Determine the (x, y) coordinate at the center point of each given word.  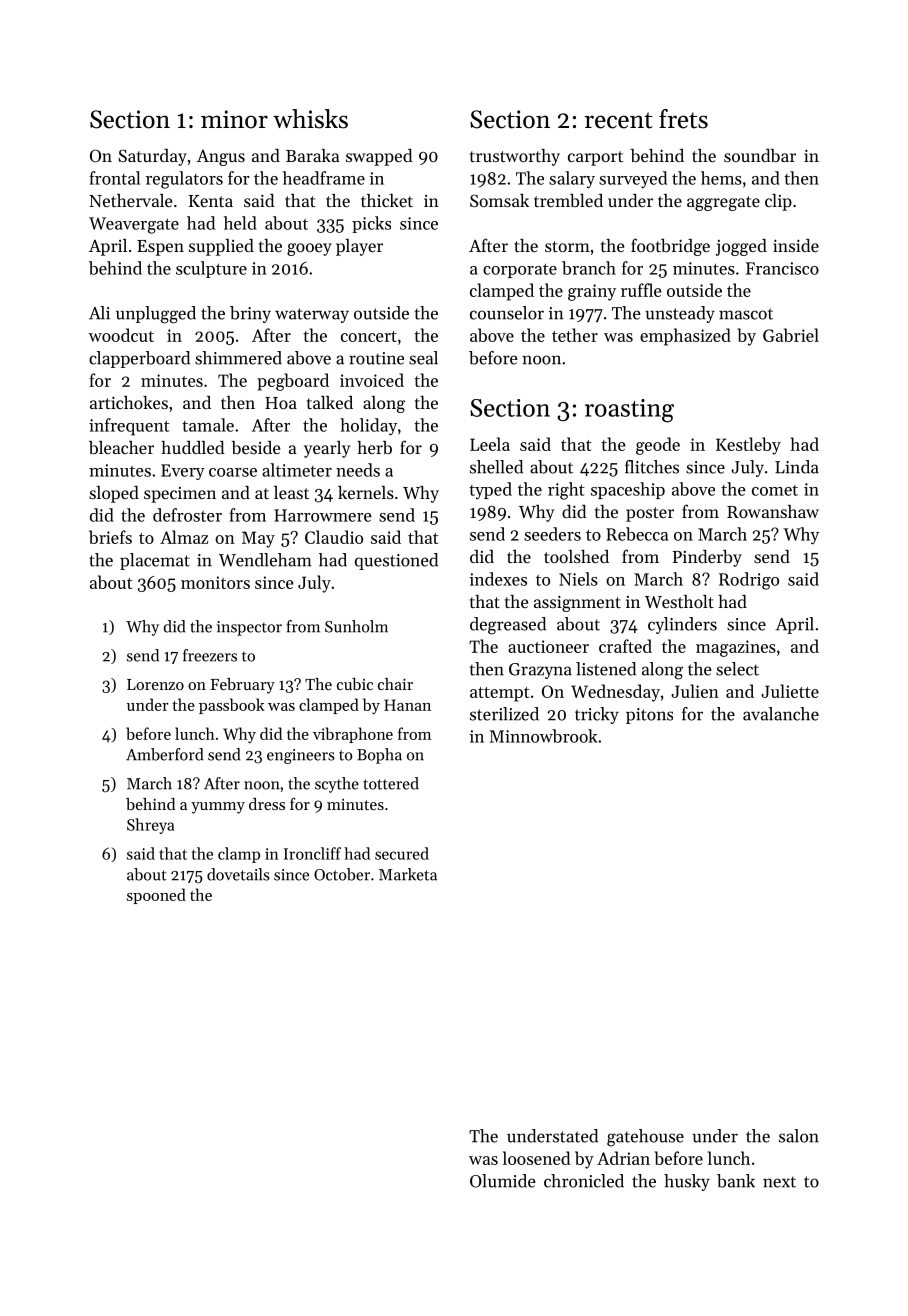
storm (567, 246)
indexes (498, 579)
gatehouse (645, 1138)
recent (619, 120)
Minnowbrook (543, 736)
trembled (568, 200)
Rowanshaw (773, 511)
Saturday (152, 157)
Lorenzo (155, 684)
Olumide (503, 1181)
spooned (156, 896)
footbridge (670, 247)
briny (250, 314)
